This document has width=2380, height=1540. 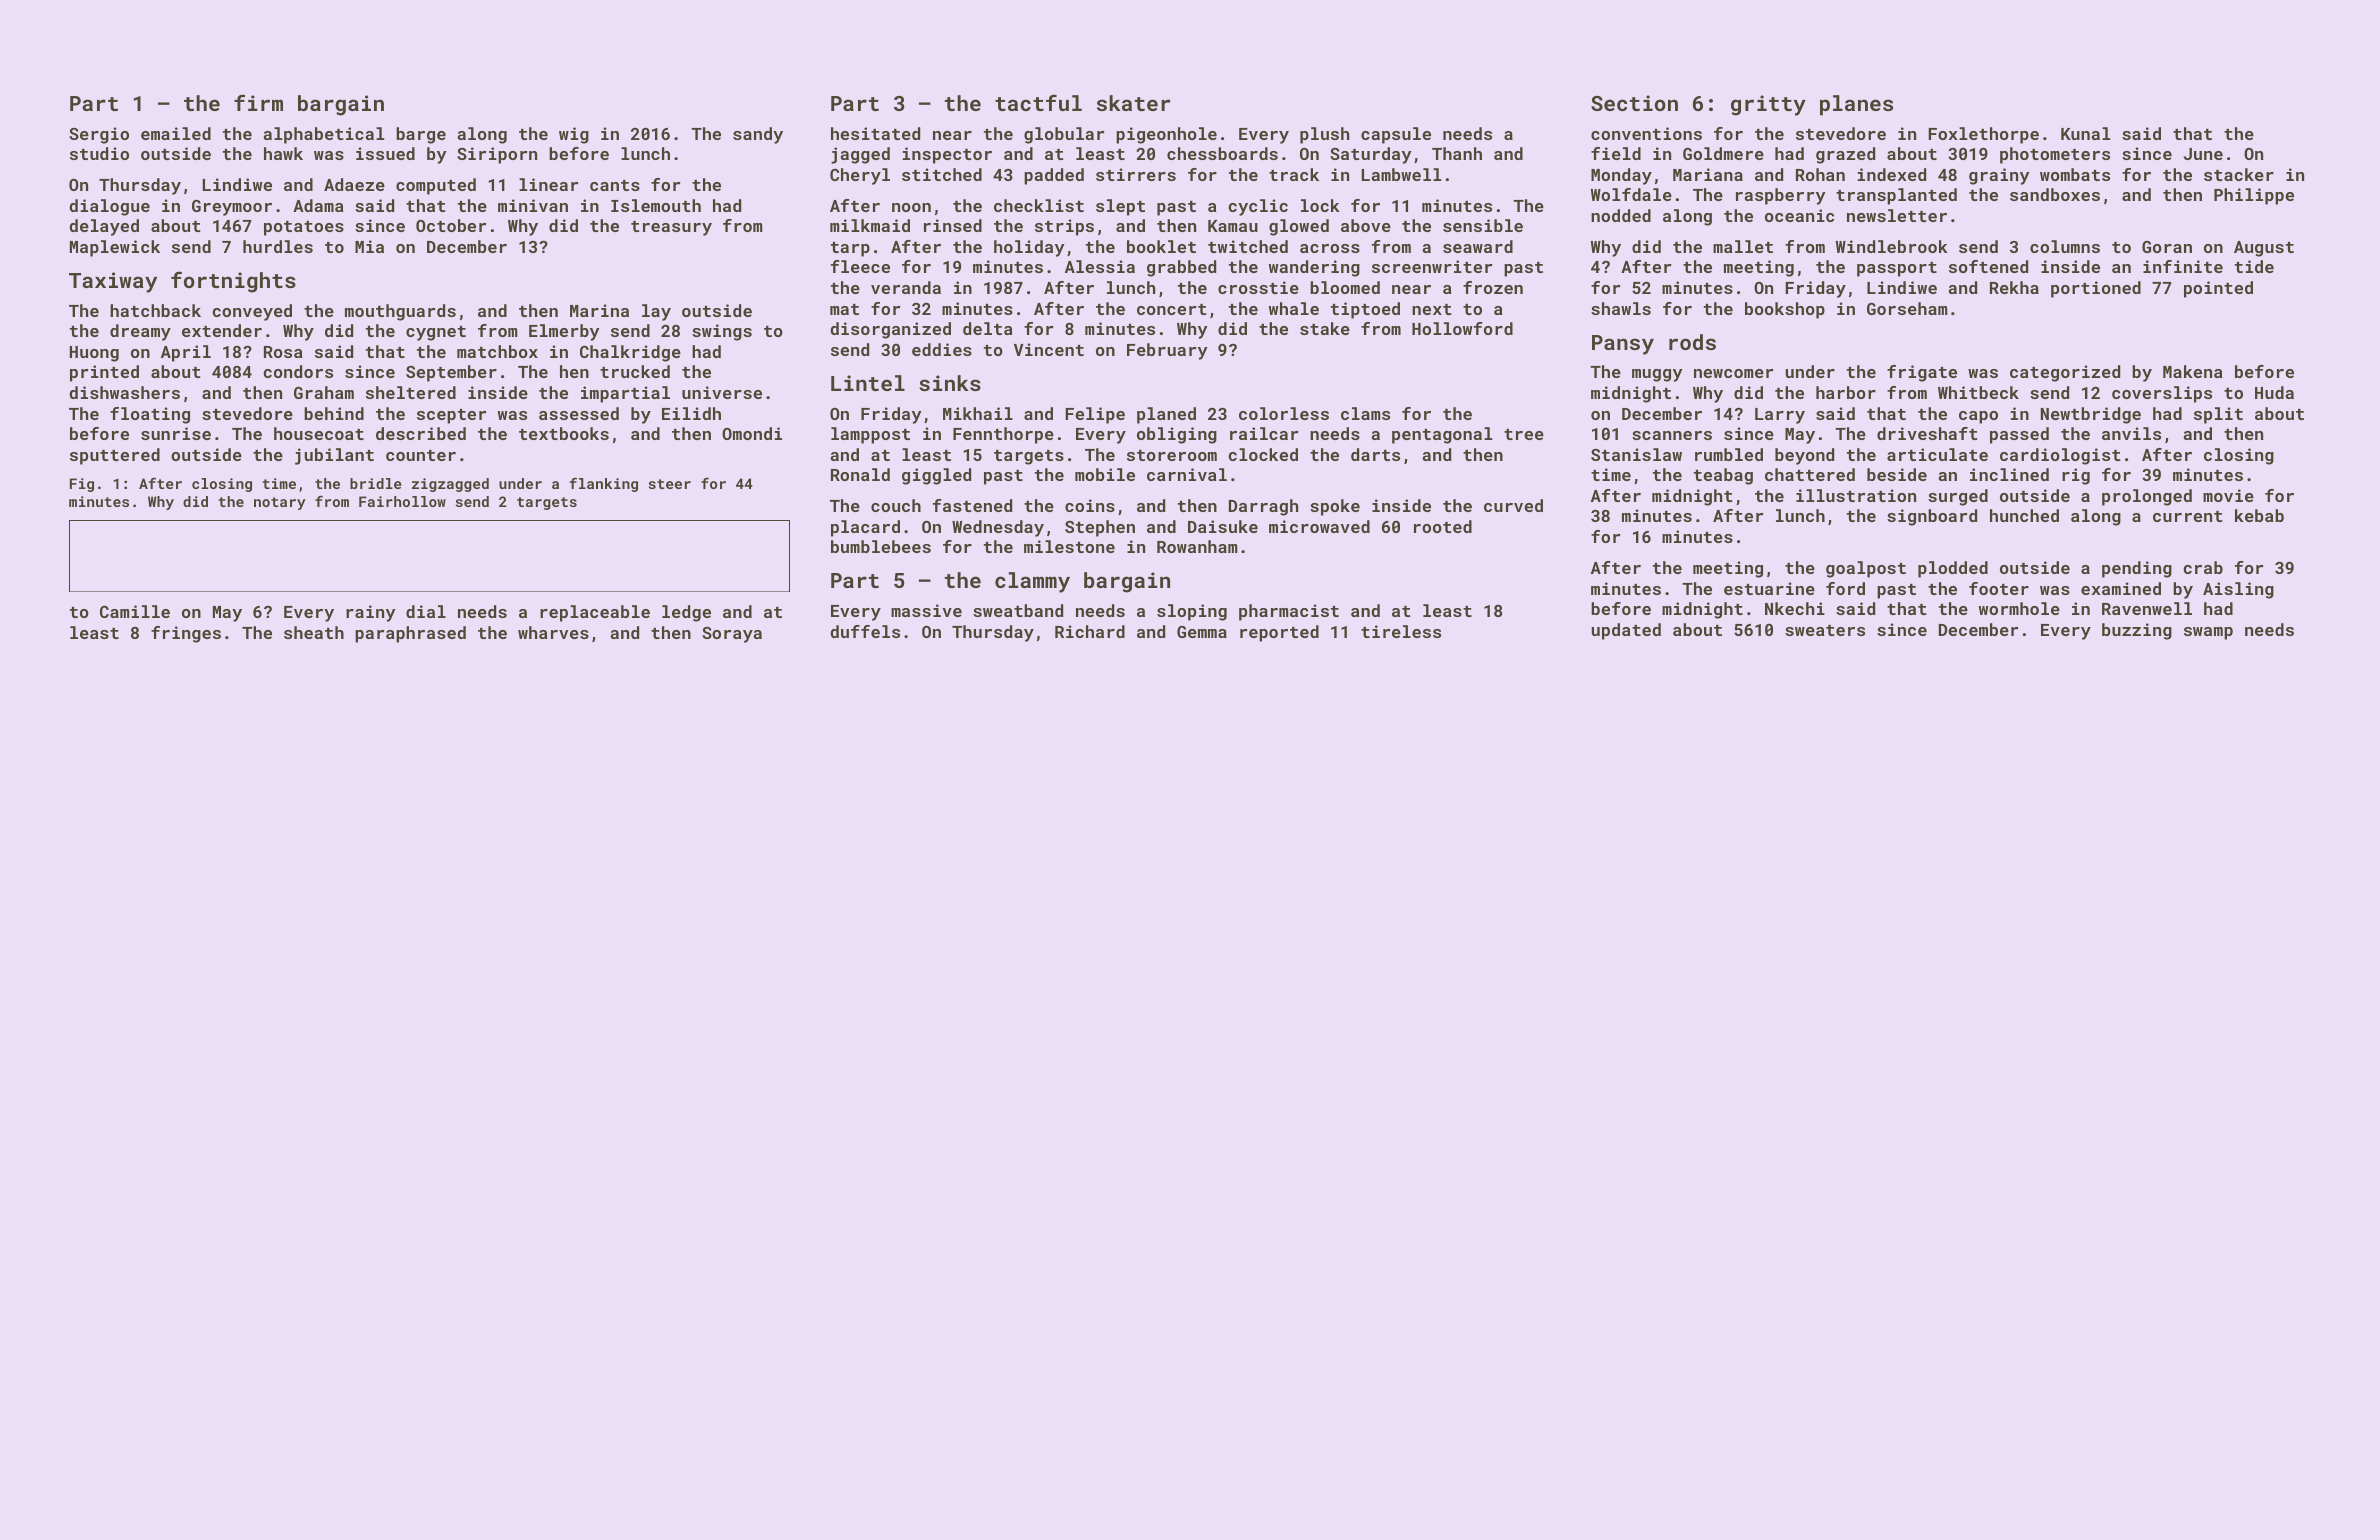 I want to click on capsule, so click(x=1396, y=135).
